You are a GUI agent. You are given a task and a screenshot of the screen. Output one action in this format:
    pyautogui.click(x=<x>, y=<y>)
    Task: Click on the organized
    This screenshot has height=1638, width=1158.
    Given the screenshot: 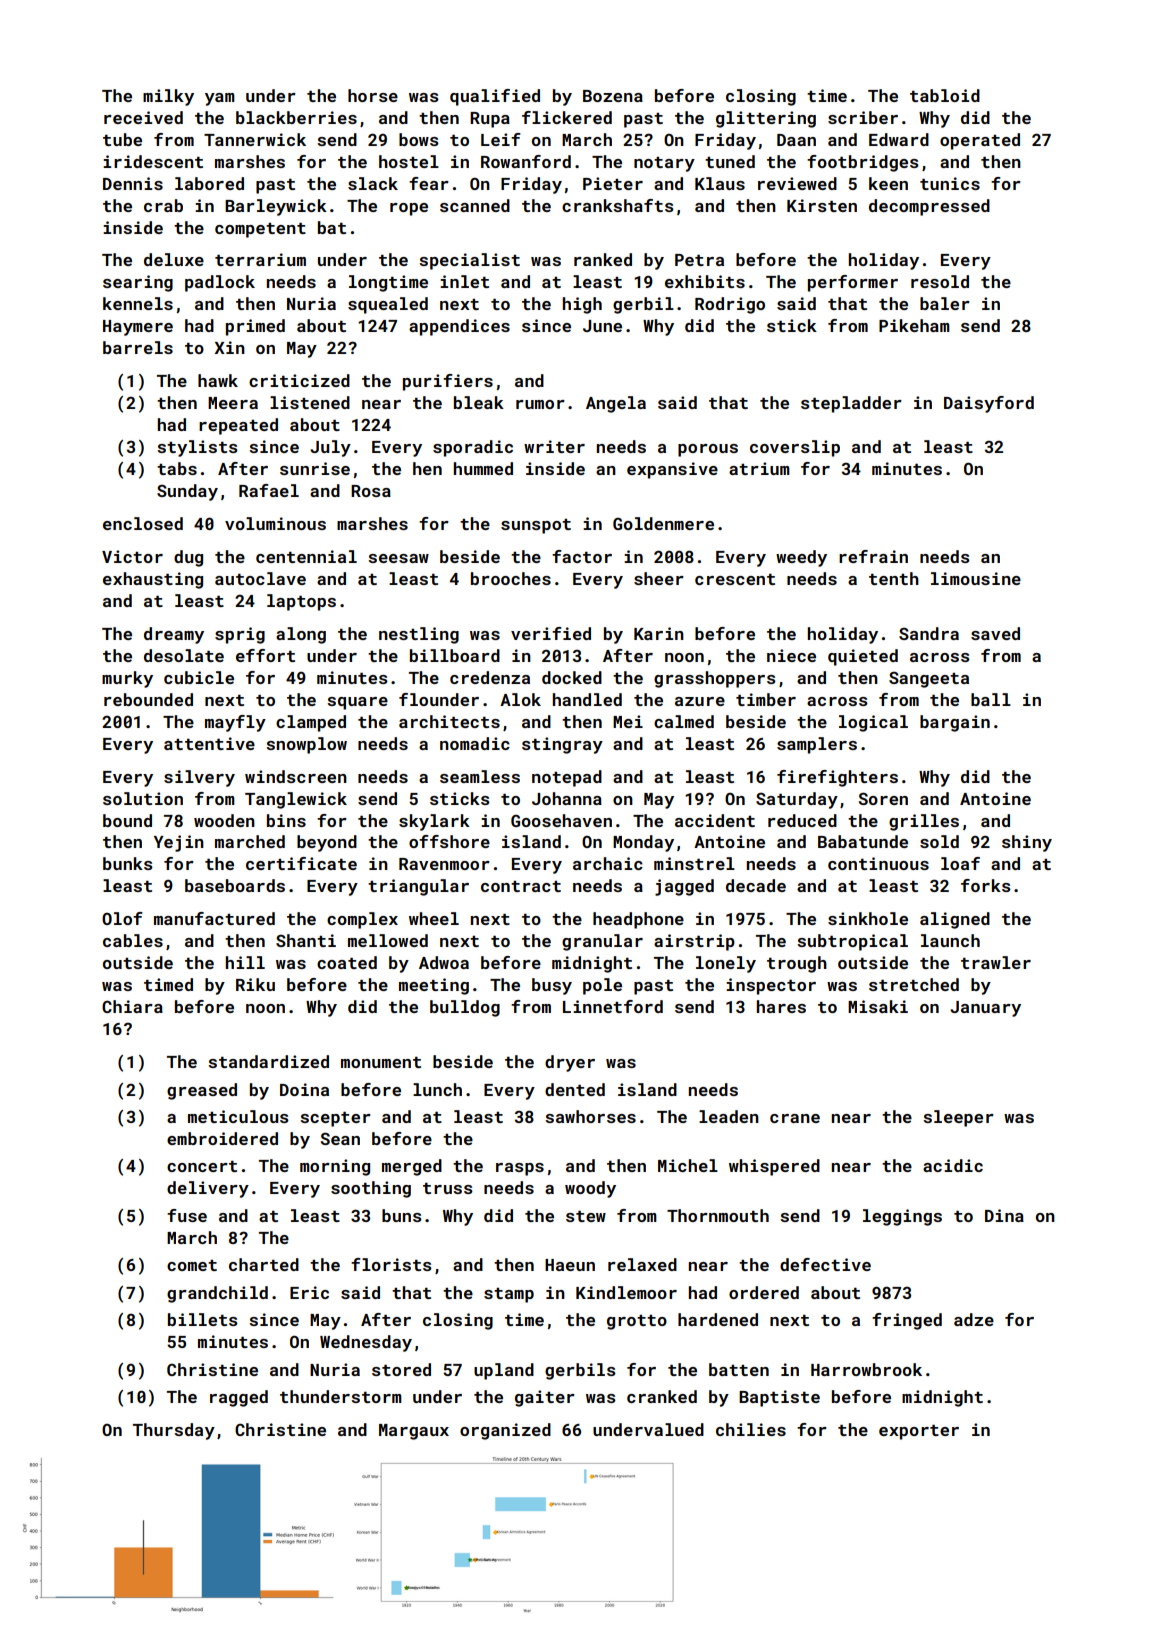 What is the action you would take?
    pyautogui.click(x=505, y=1431)
